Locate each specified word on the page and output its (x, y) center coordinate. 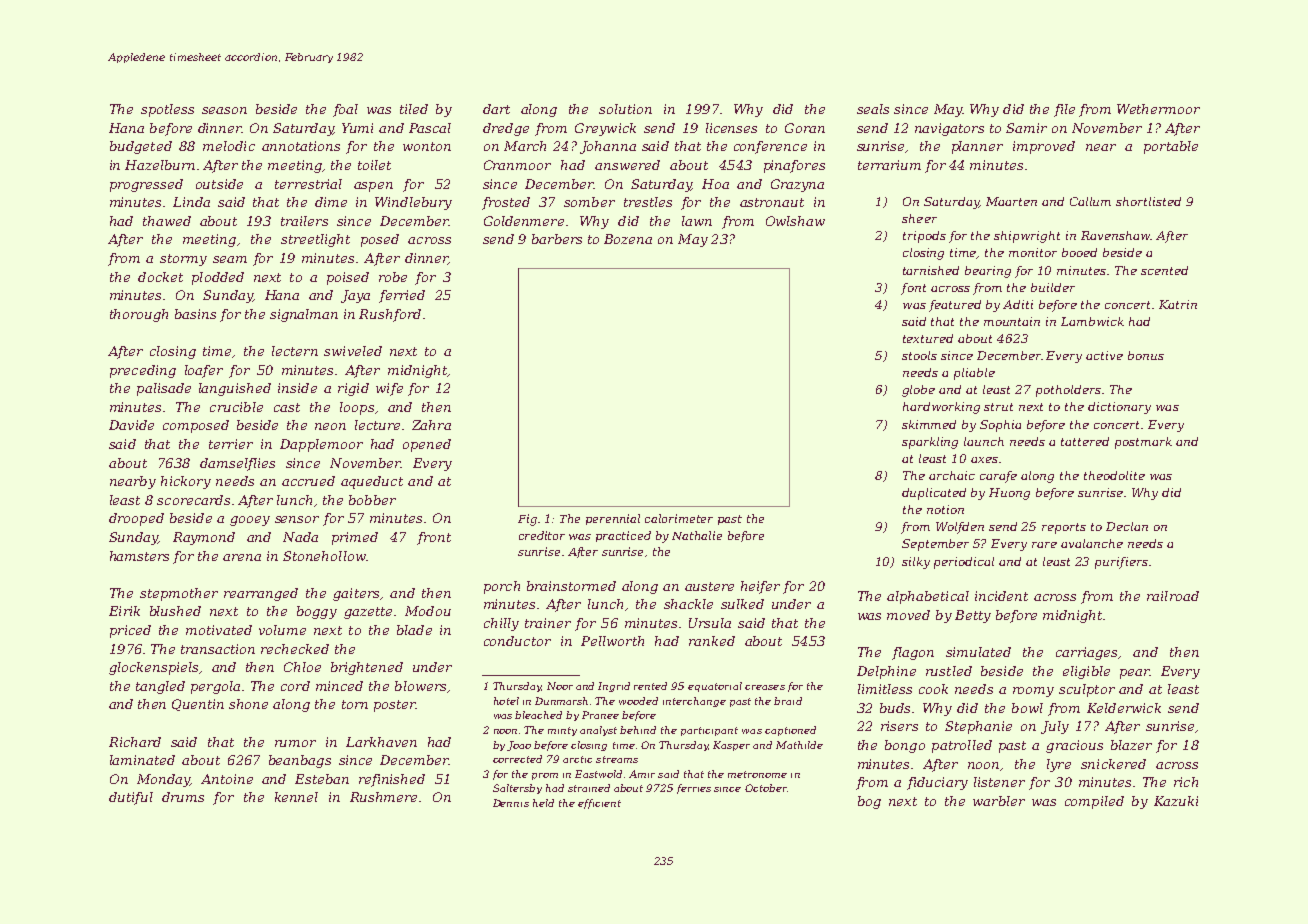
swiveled (353, 351)
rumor (295, 743)
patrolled (962, 746)
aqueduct (372, 482)
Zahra (431, 425)
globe (918, 391)
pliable (974, 374)
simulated (978, 652)
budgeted (141, 147)
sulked (742, 604)
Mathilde (799, 745)
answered (627, 165)
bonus (1146, 355)
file (1064, 110)
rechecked (295, 649)
